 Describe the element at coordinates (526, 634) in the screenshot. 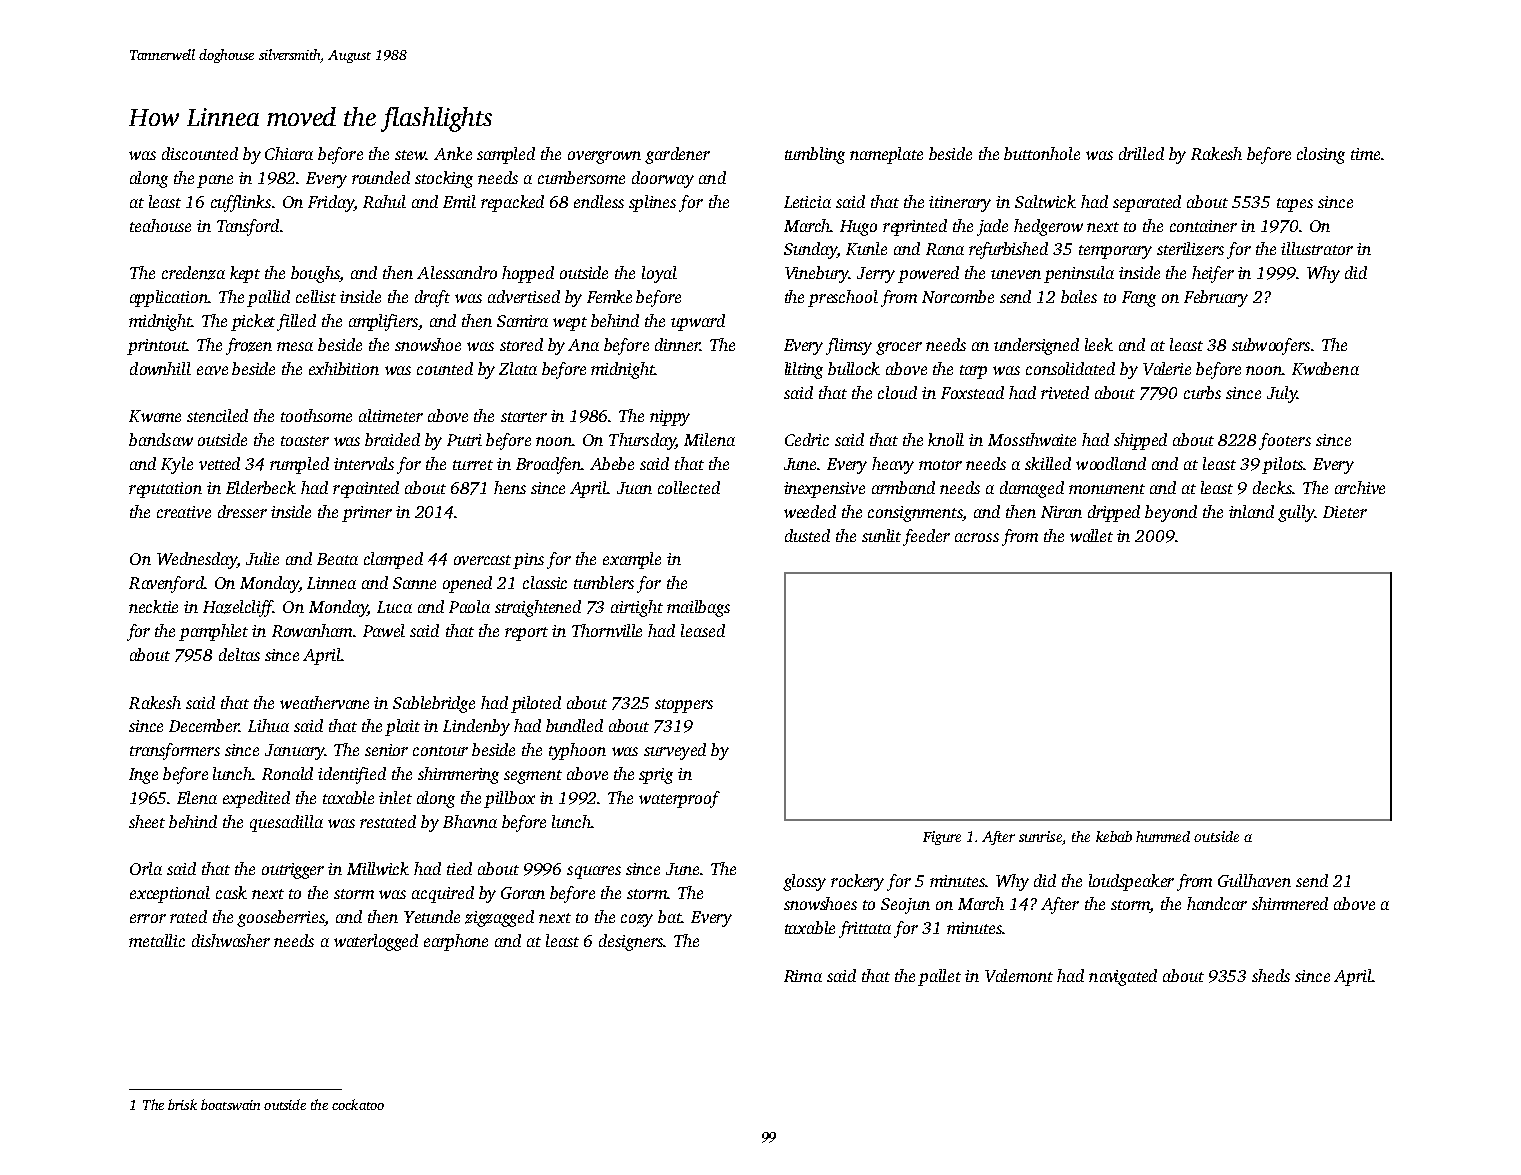

I see `report` at that location.
